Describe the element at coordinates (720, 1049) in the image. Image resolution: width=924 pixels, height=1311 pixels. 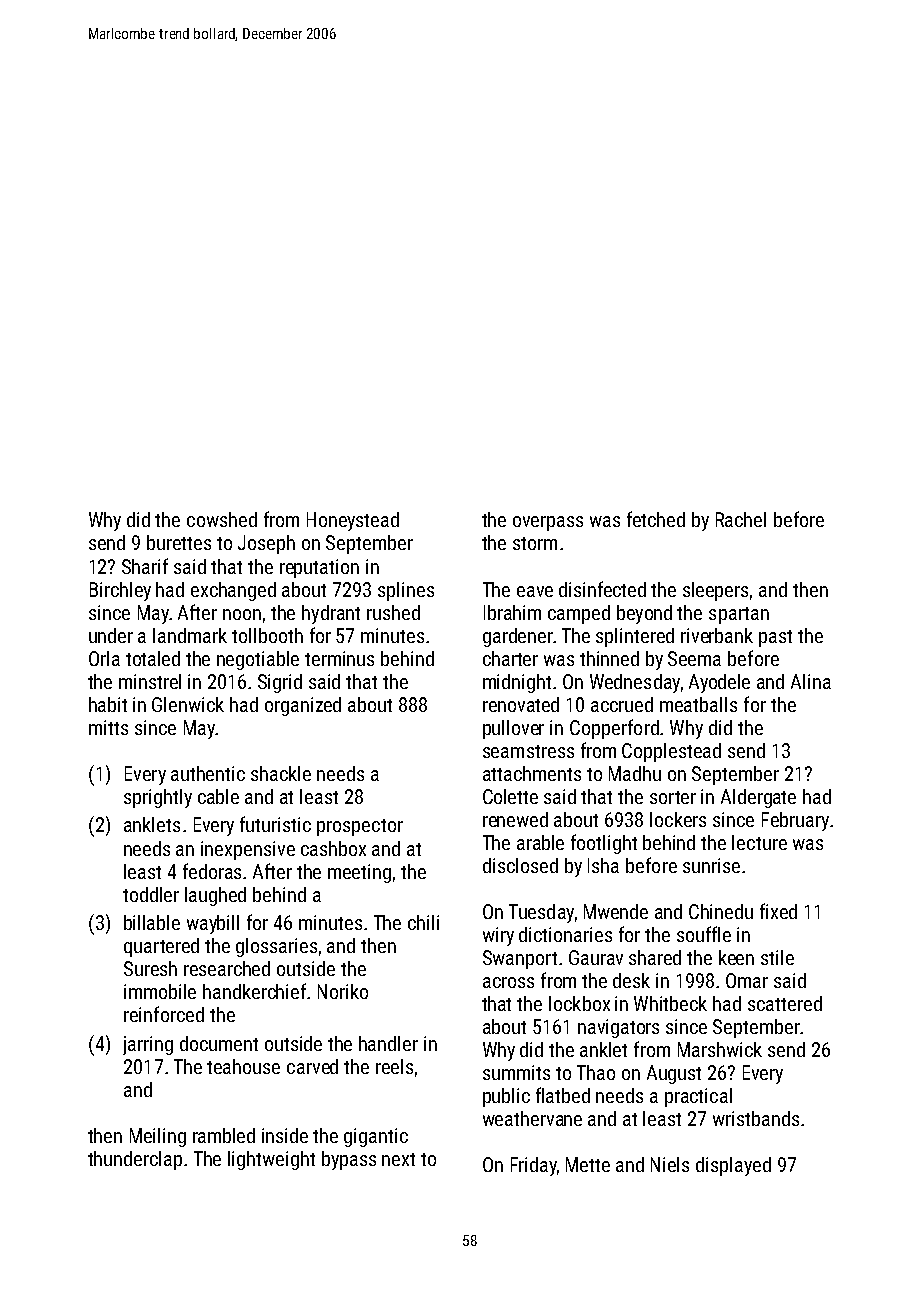
I see `Marshwick` at that location.
